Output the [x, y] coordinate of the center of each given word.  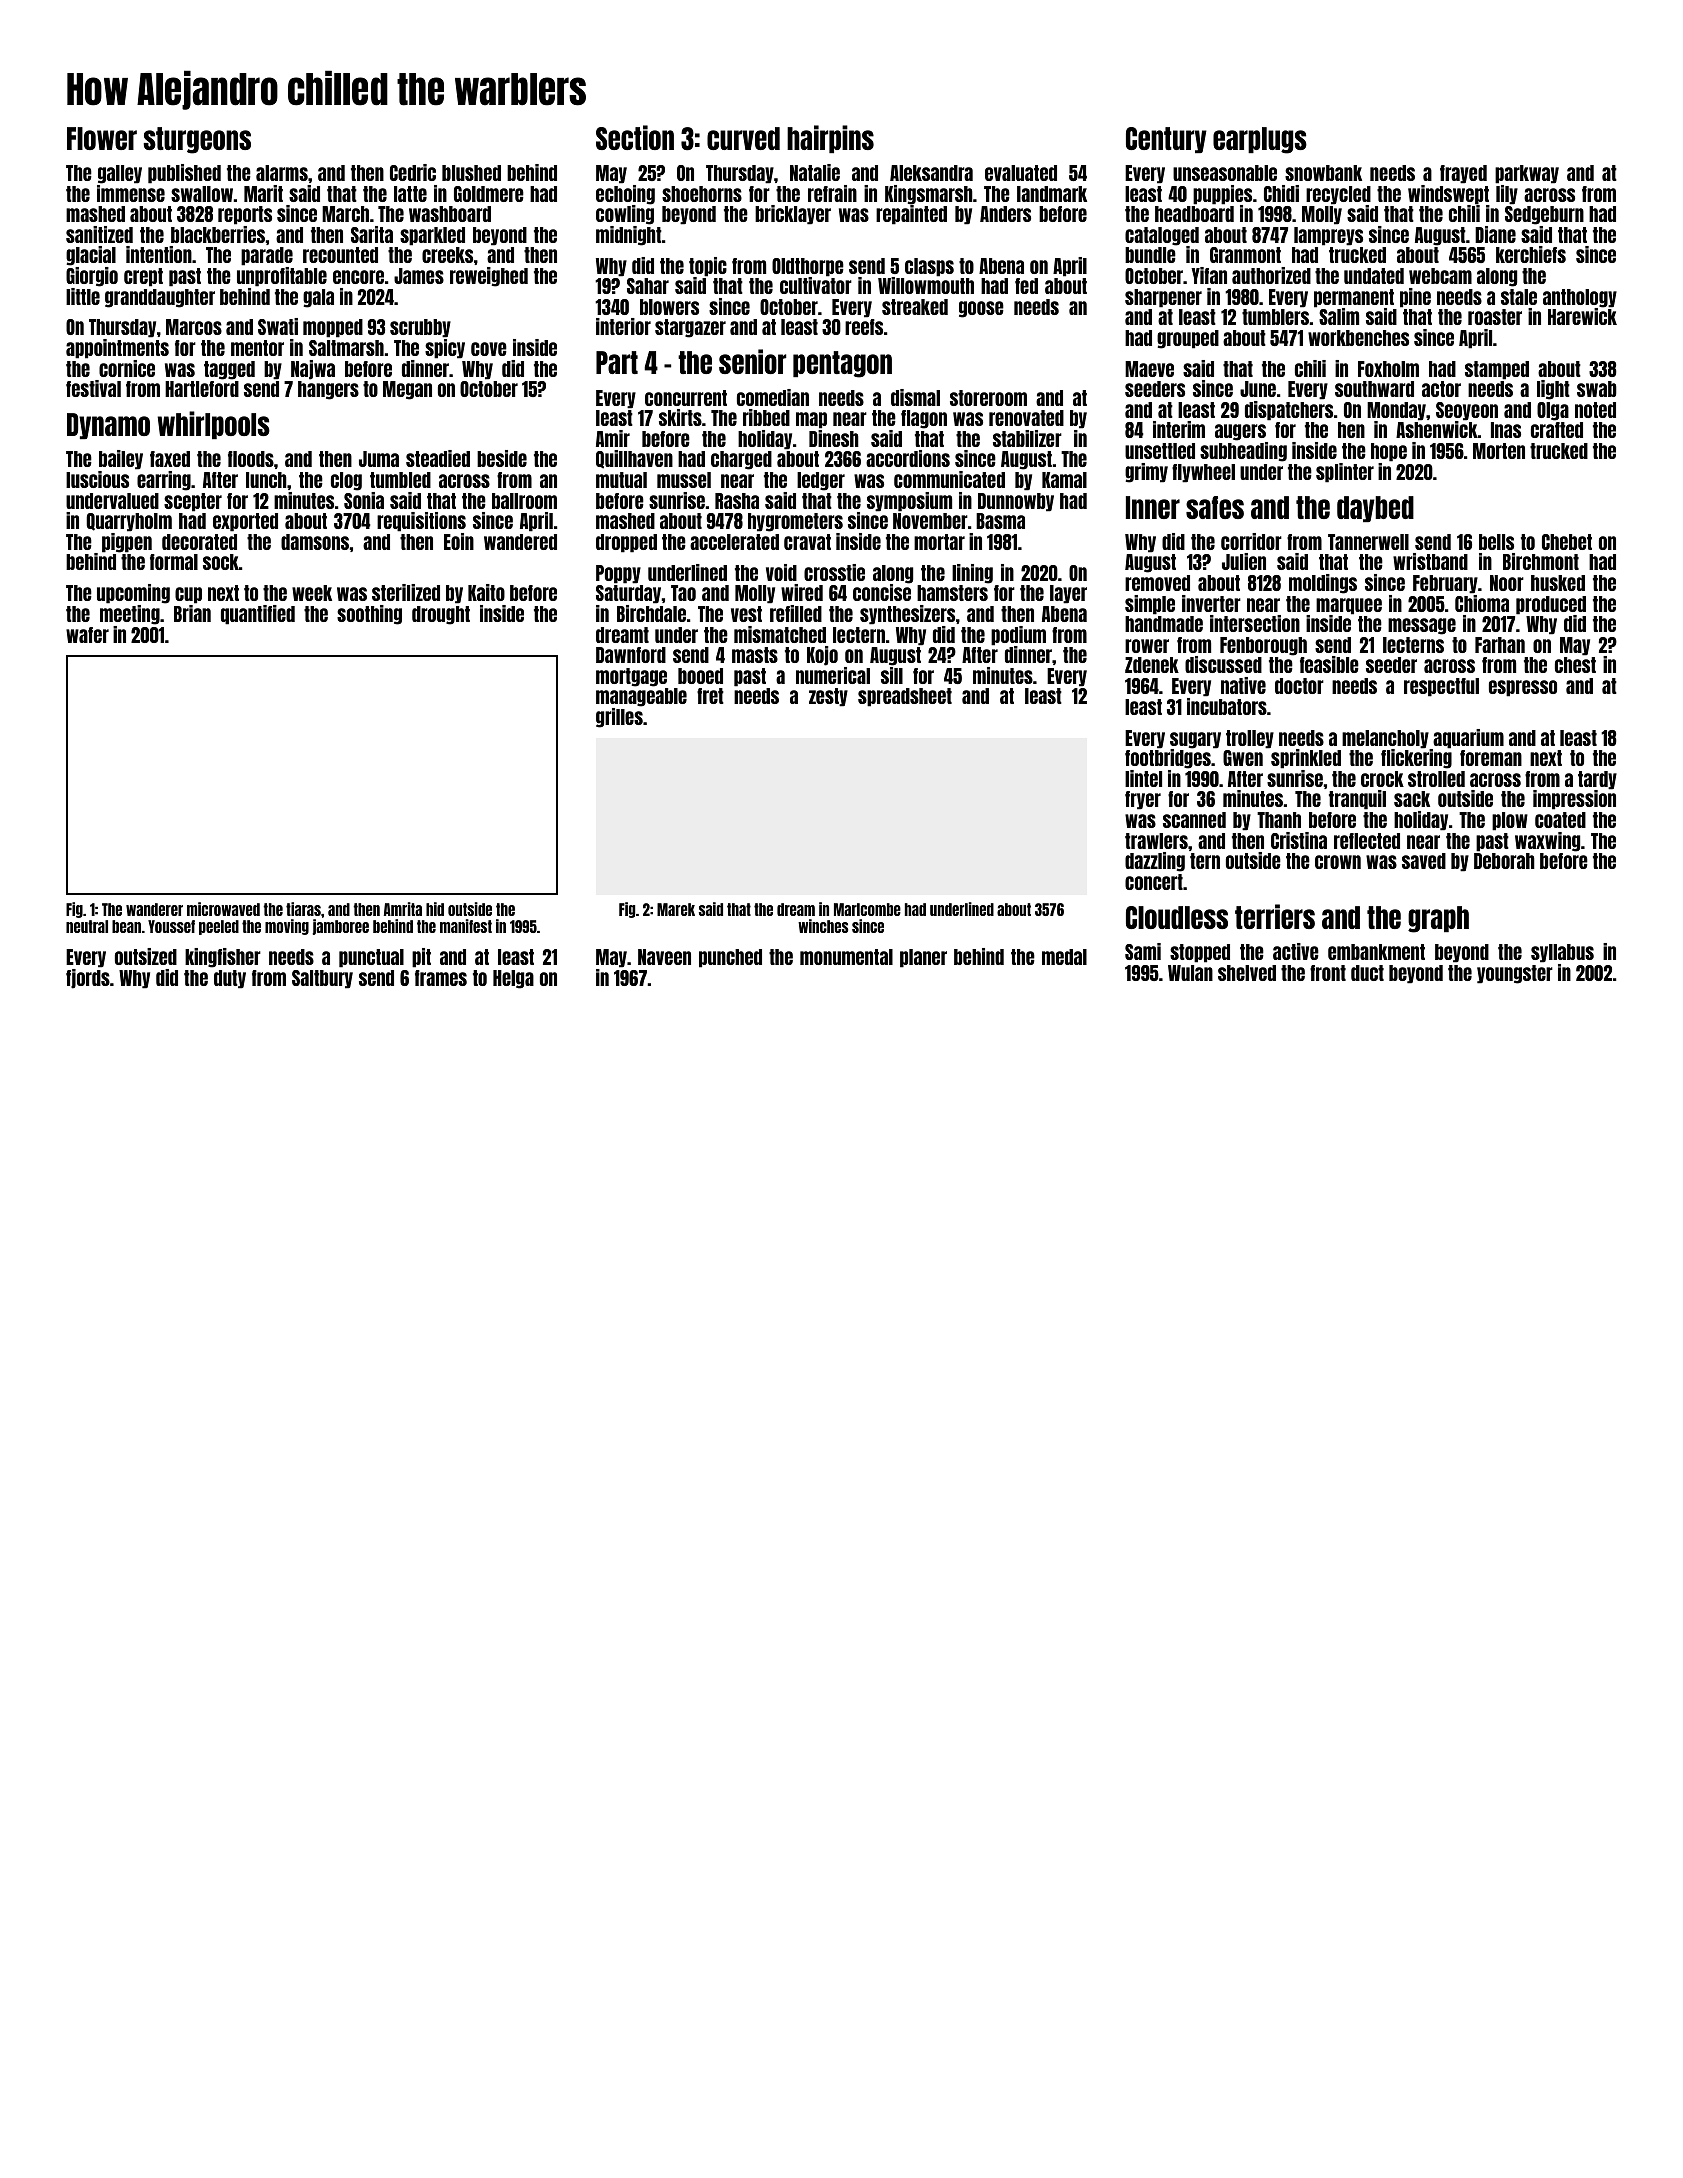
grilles [619, 718]
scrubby [420, 328]
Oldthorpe [808, 267]
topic [708, 267]
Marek [676, 909]
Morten [1499, 451]
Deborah [1504, 861]
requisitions [421, 522]
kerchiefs [1531, 254]
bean [126, 926]
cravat [807, 542]
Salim [1339, 316]
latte [410, 194]
